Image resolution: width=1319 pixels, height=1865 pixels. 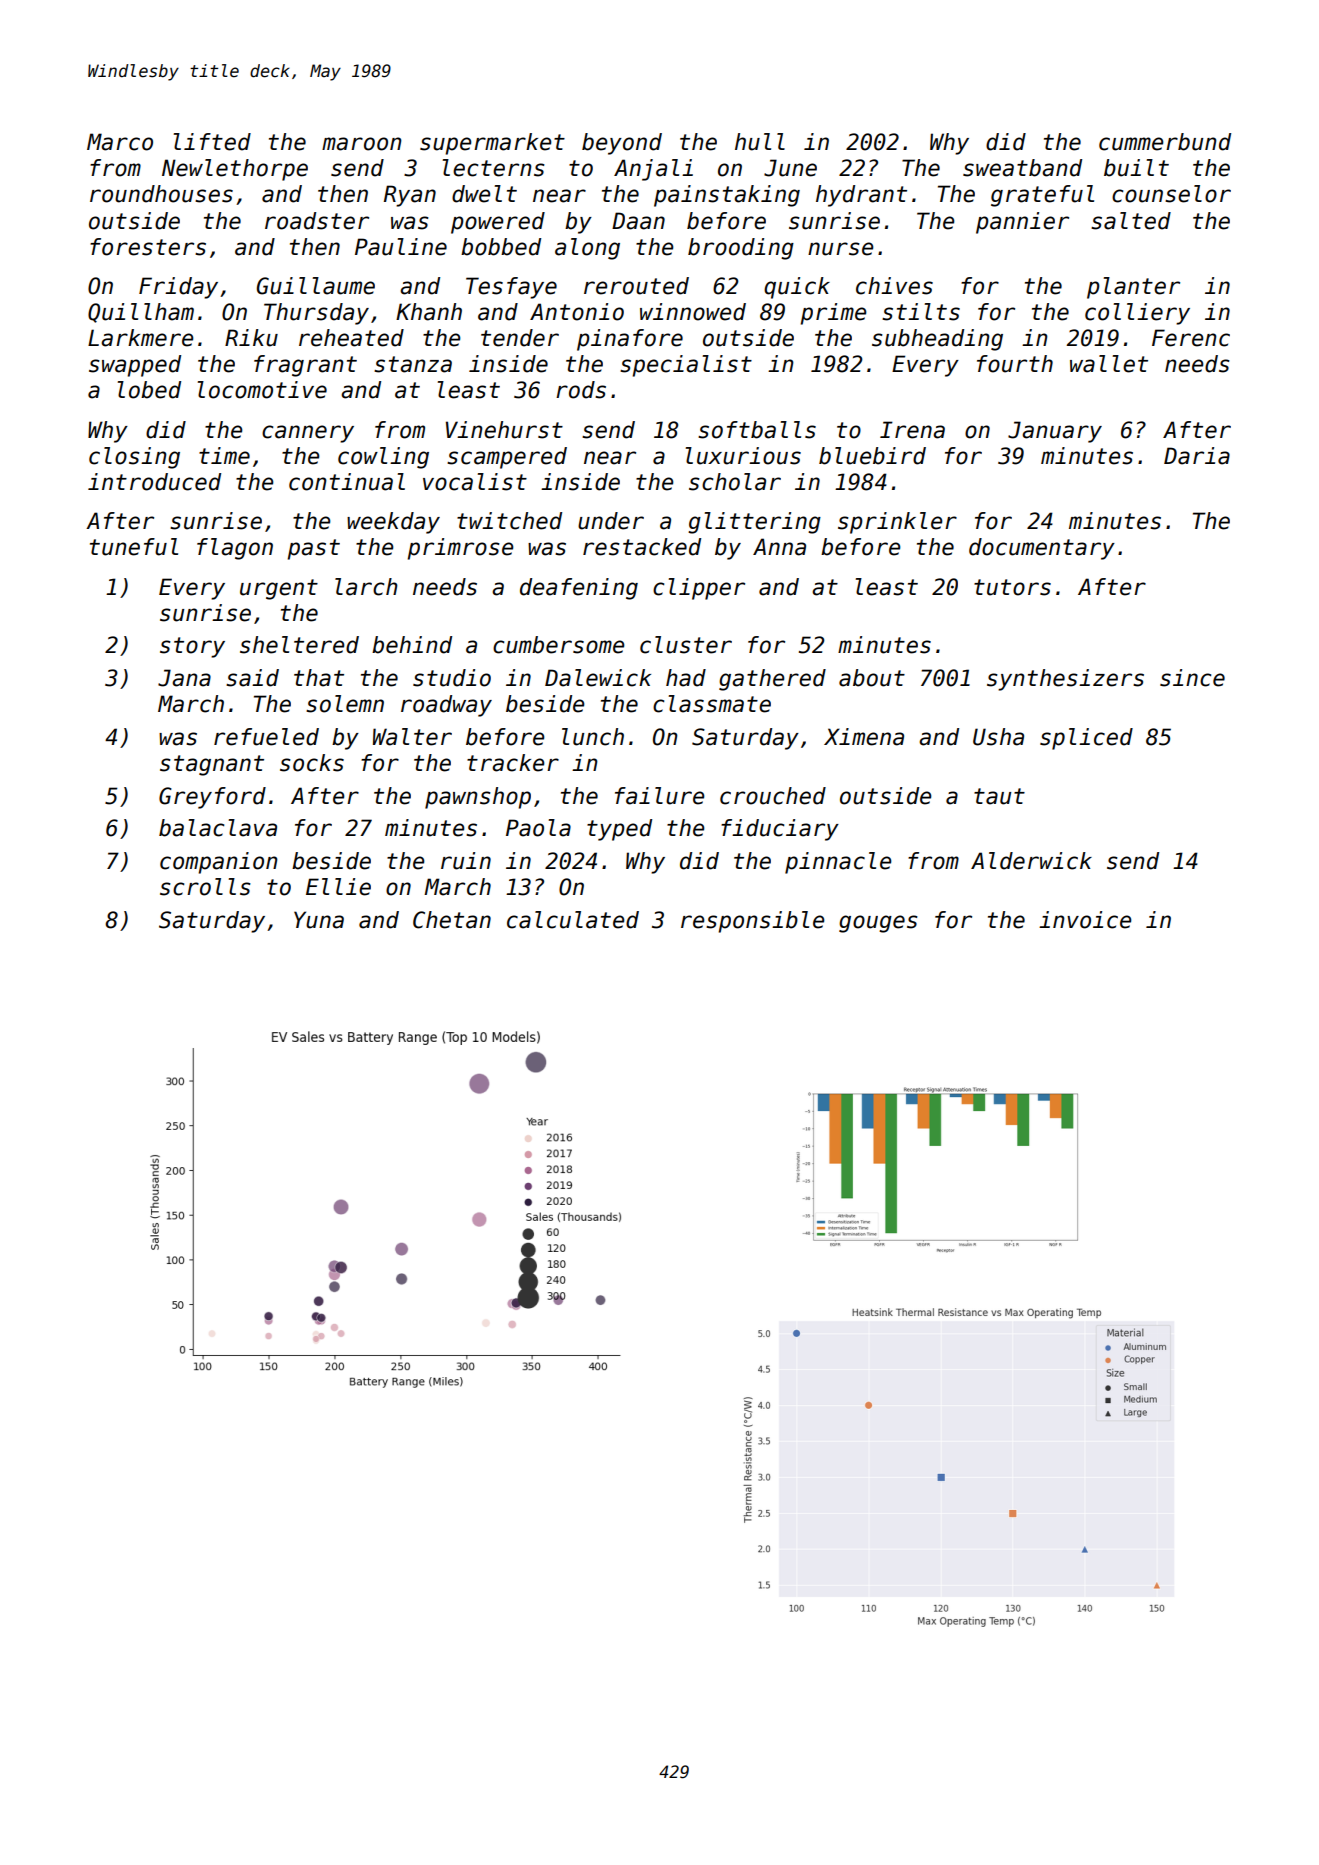 What do you see at coordinates (559, 645) in the screenshot?
I see `cumbersome` at bounding box center [559, 645].
